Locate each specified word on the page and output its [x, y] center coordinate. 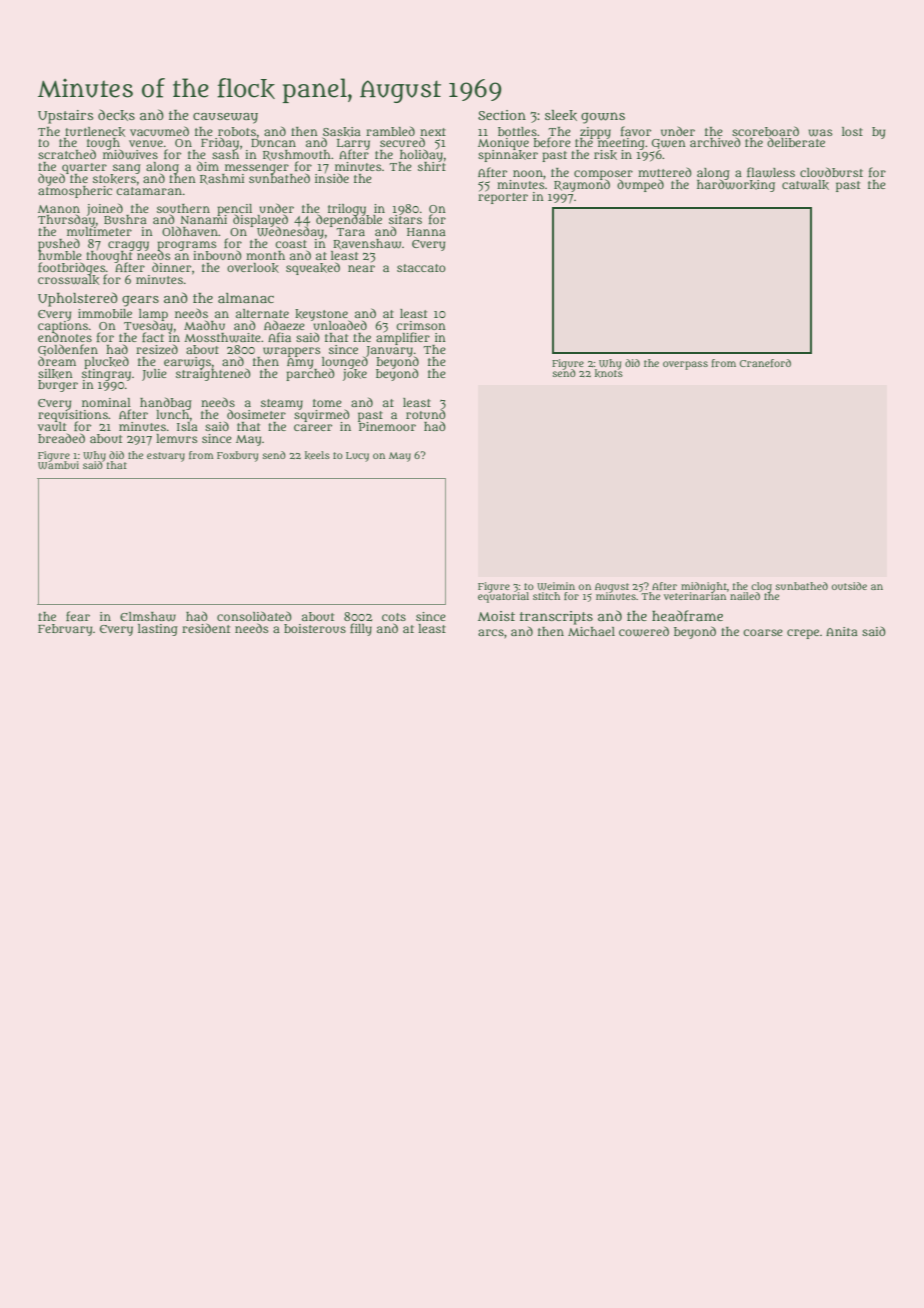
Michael [591, 631]
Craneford [765, 363]
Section [502, 115]
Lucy [357, 457]
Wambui [58, 465]
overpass [685, 365]
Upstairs [65, 117]
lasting [158, 630]
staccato [421, 268]
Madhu [204, 325]
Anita [842, 631]
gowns [603, 118]
